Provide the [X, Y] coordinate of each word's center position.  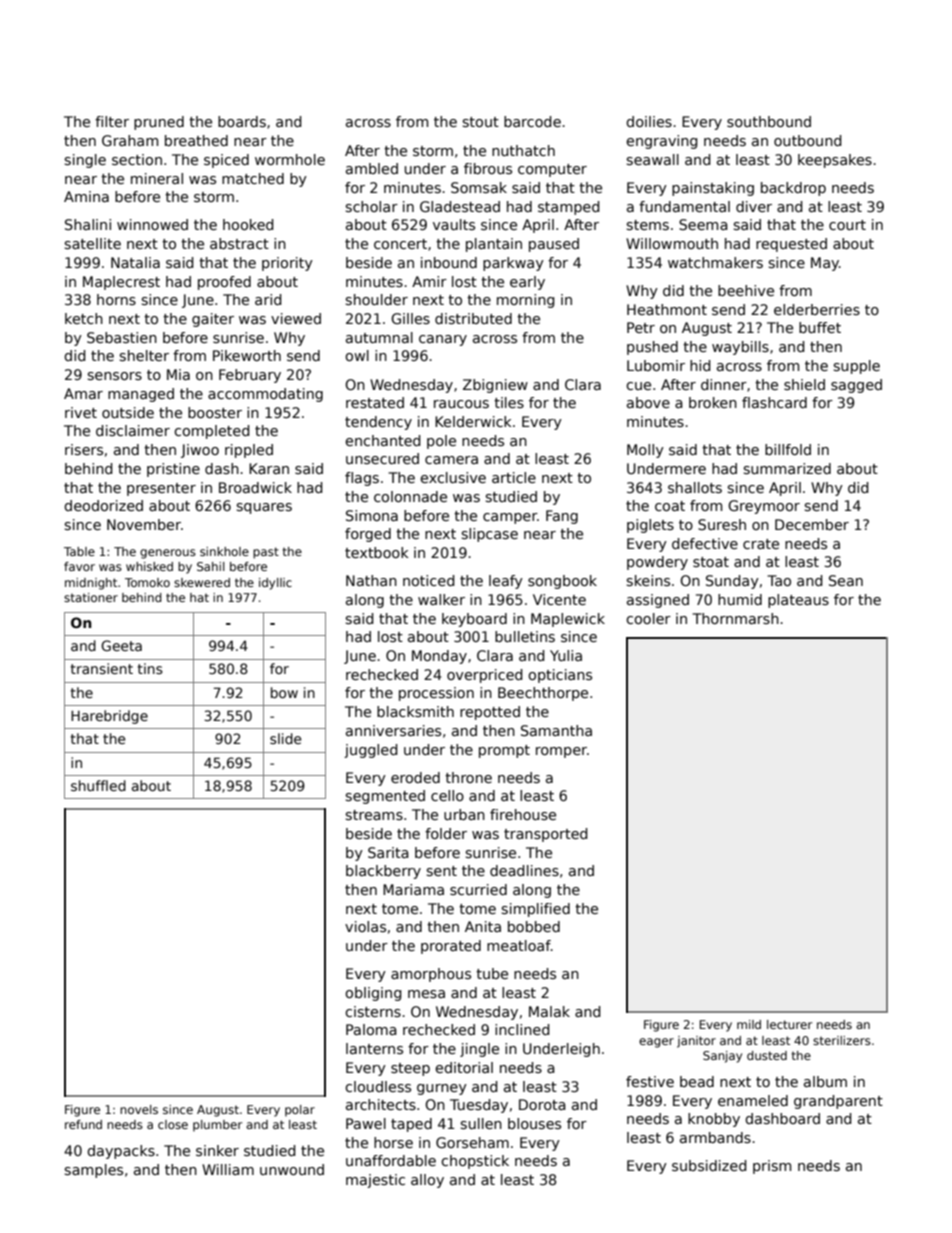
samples [93, 1171]
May [825, 264]
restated [375, 402]
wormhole [290, 159]
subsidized [709, 1165]
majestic [375, 1181]
